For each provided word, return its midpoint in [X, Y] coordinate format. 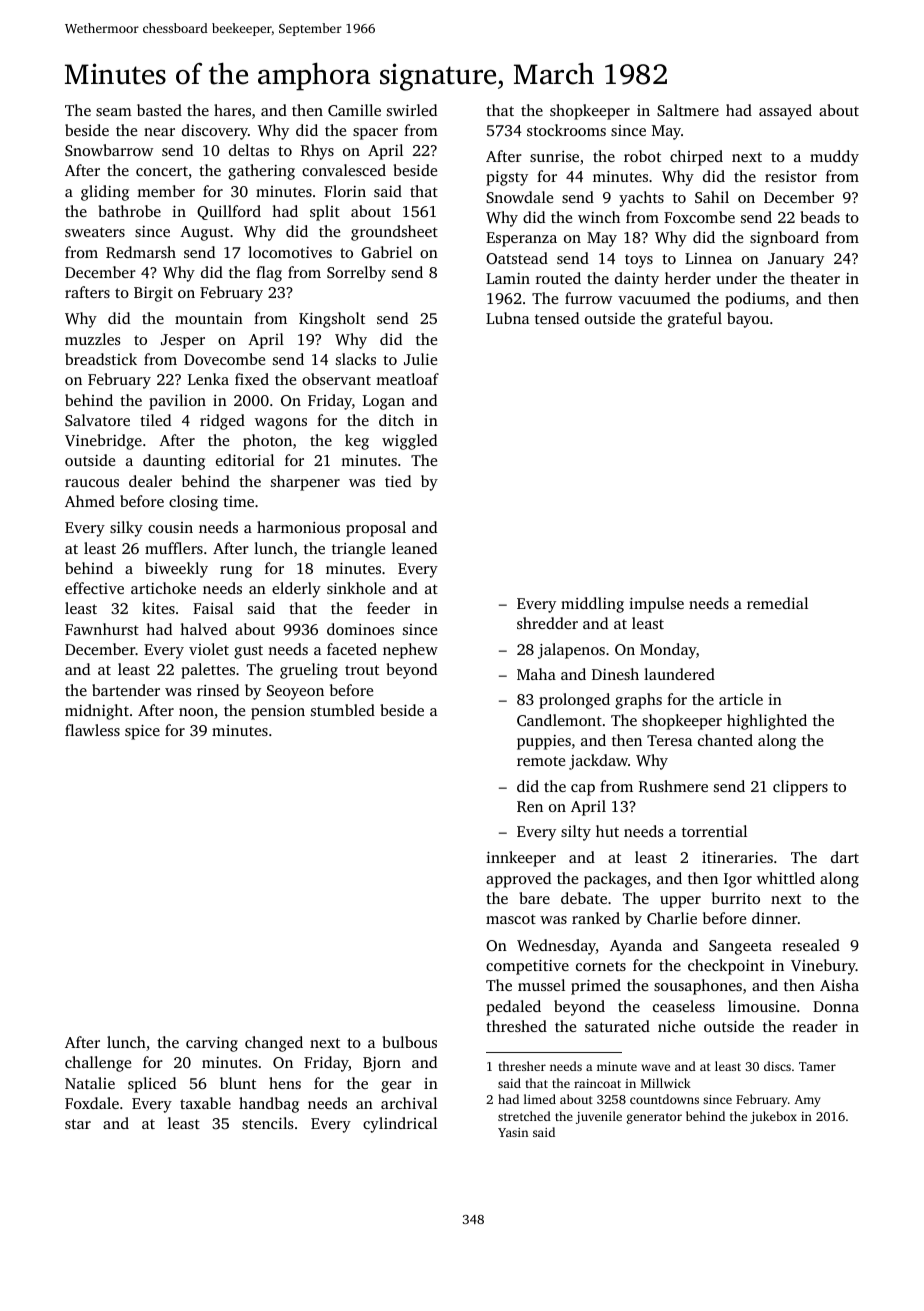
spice [142, 732]
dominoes [360, 629]
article [741, 699]
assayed [785, 112]
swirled [412, 110]
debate [584, 898]
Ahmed [90, 501]
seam [114, 112]
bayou [748, 320]
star [78, 1124]
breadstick [101, 359]
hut [607, 831]
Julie [420, 359]
